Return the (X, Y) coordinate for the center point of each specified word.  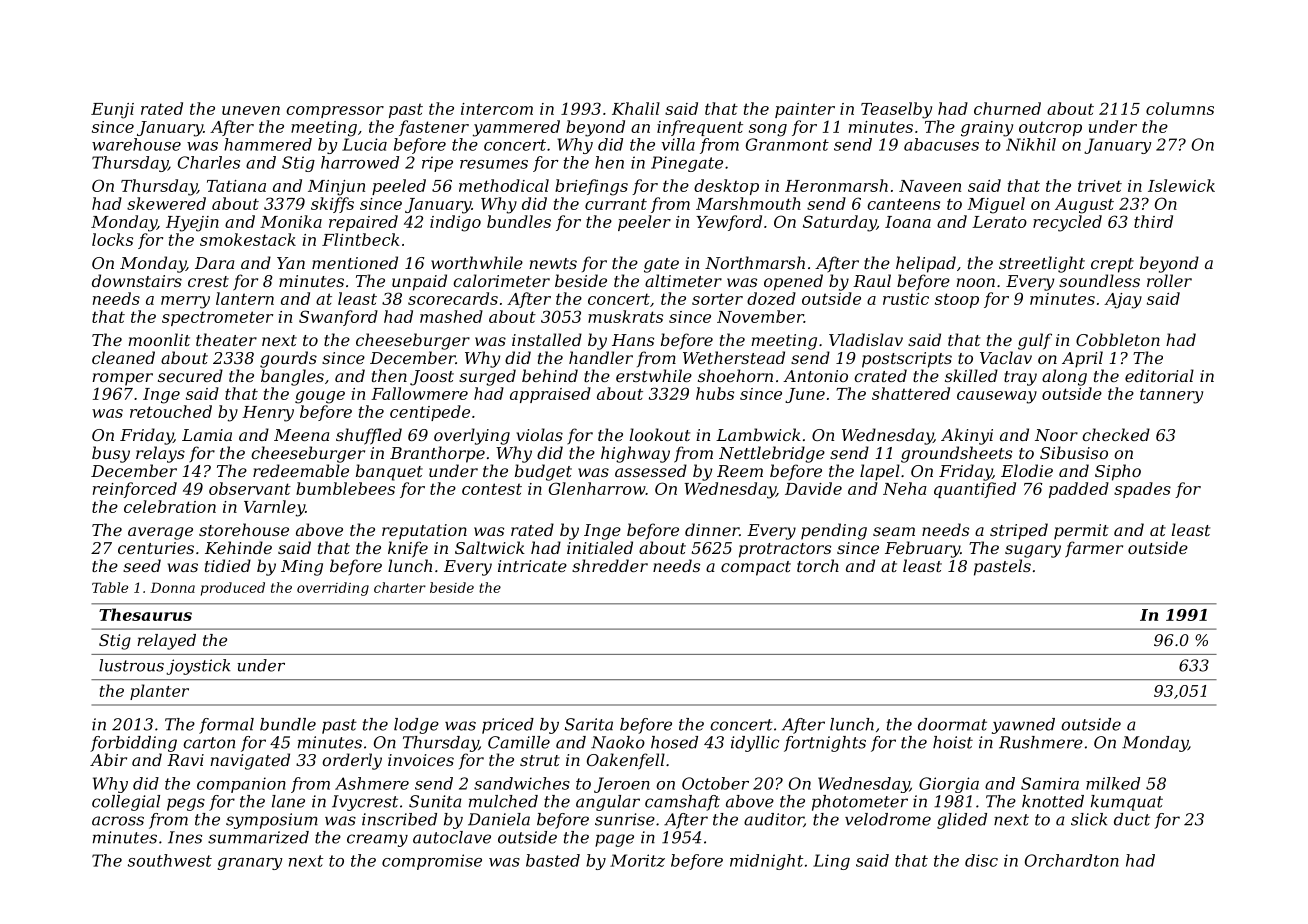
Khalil (636, 108)
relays (160, 454)
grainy (987, 129)
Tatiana (236, 186)
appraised (550, 395)
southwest (170, 860)
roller (1169, 280)
